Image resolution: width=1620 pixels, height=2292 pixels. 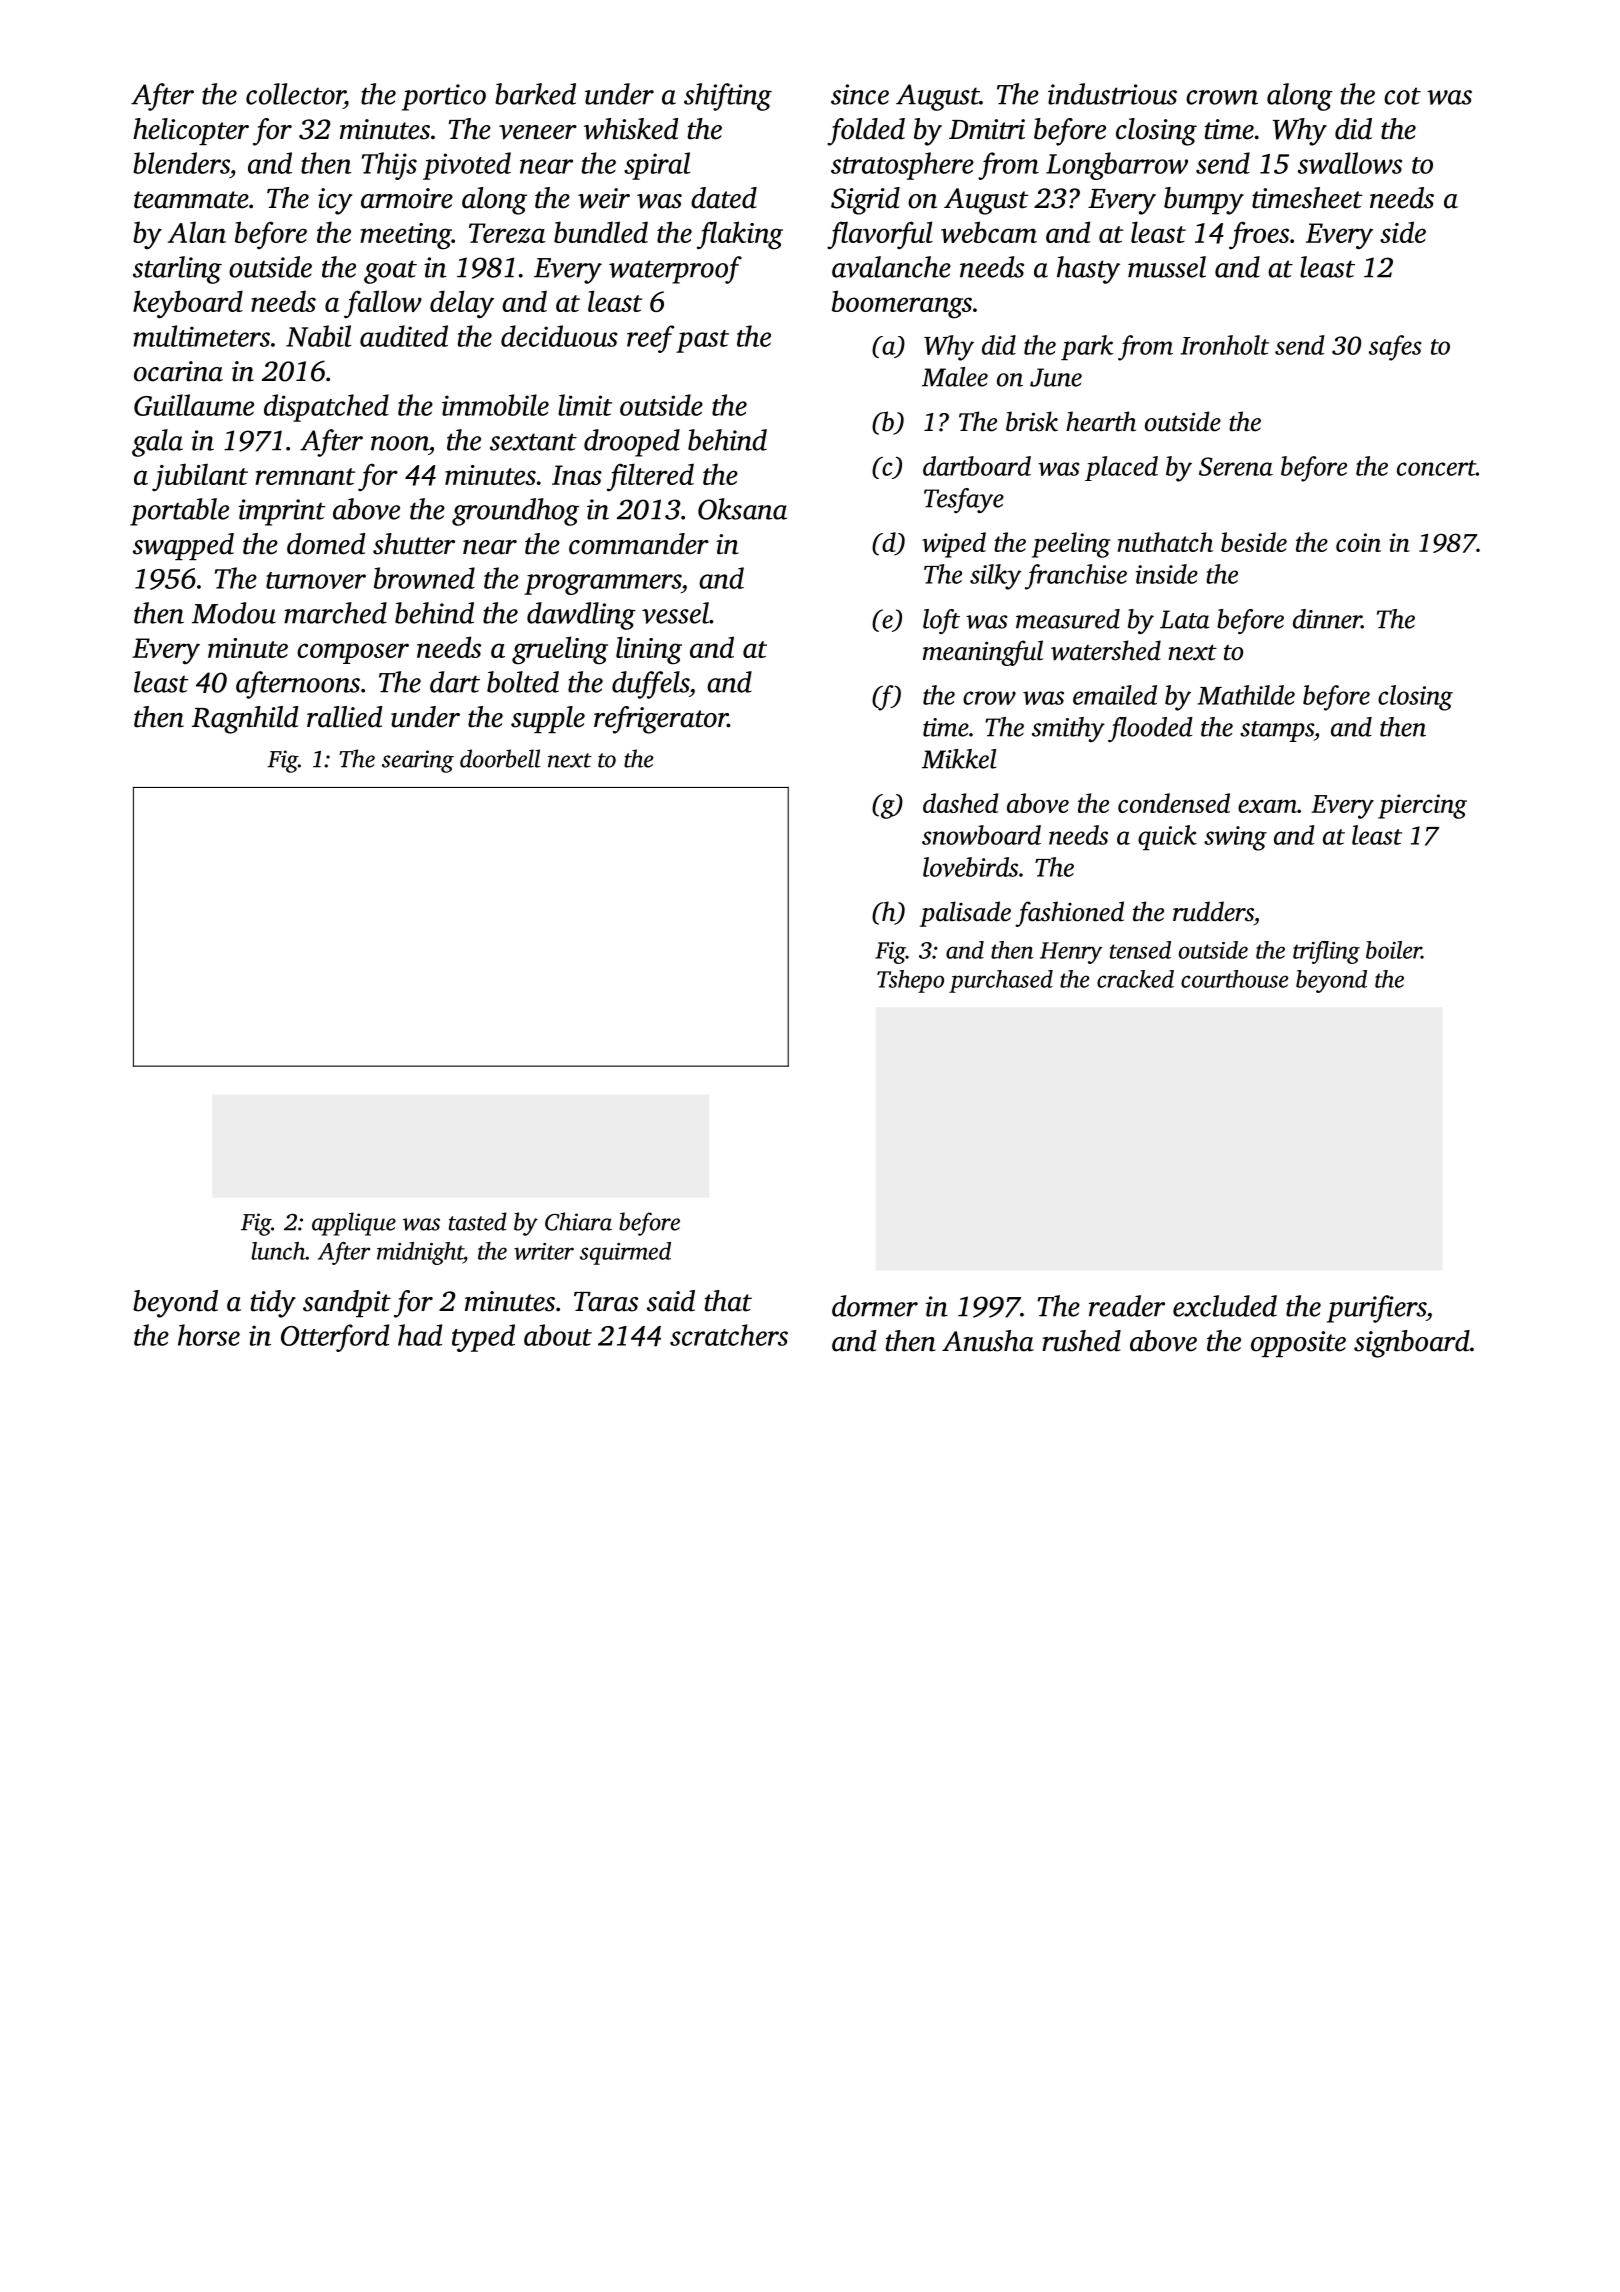 What do you see at coordinates (941, 621) in the screenshot?
I see `loft` at bounding box center [941, 621].
